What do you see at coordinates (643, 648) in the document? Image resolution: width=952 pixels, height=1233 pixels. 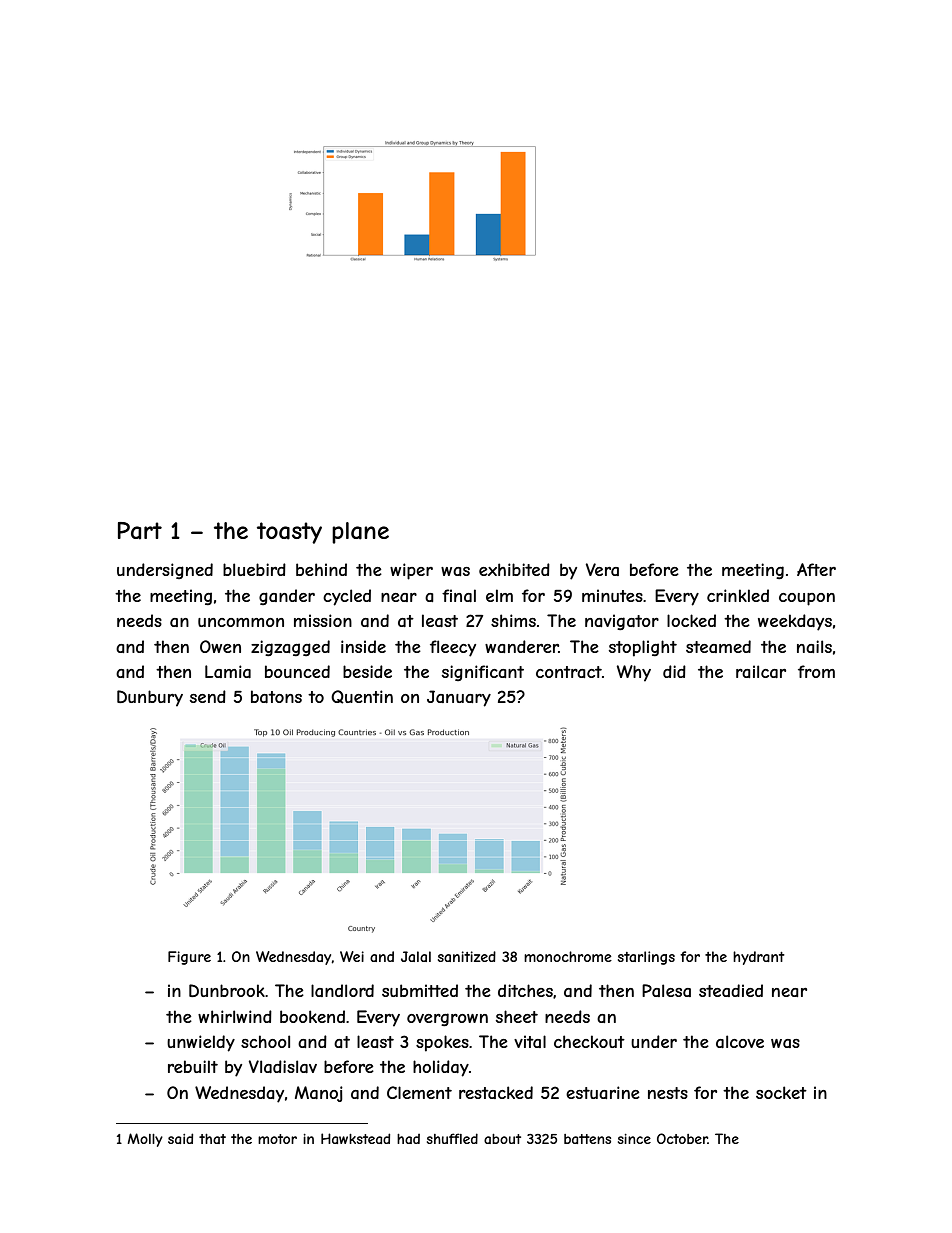 I see `stoplight` at bounding box center [643, 648].
